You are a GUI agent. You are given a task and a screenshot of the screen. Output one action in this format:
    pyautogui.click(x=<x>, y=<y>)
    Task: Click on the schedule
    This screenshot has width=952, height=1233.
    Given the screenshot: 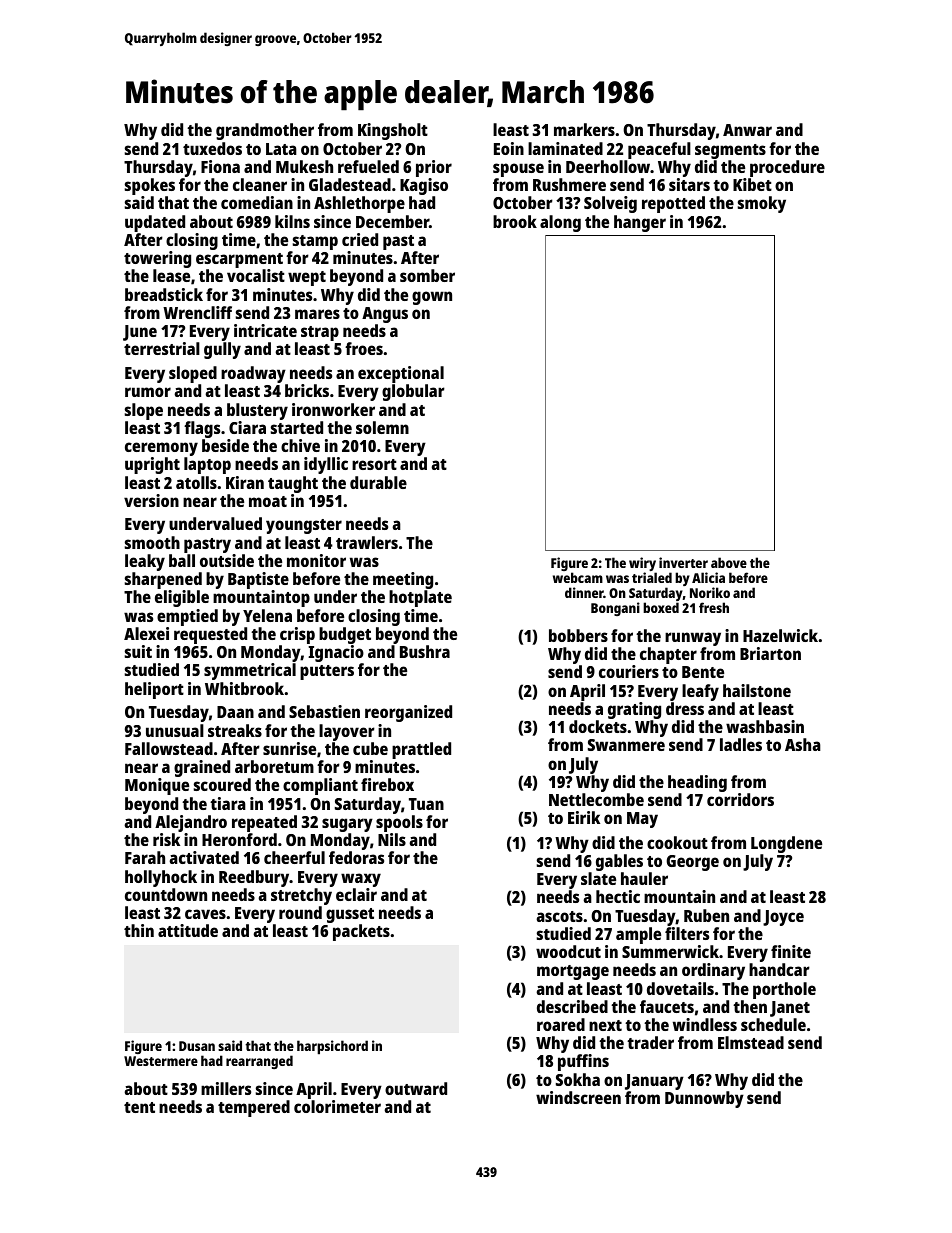 What is the action you would take?
    pyautogui.click(x=773, y=1024)
